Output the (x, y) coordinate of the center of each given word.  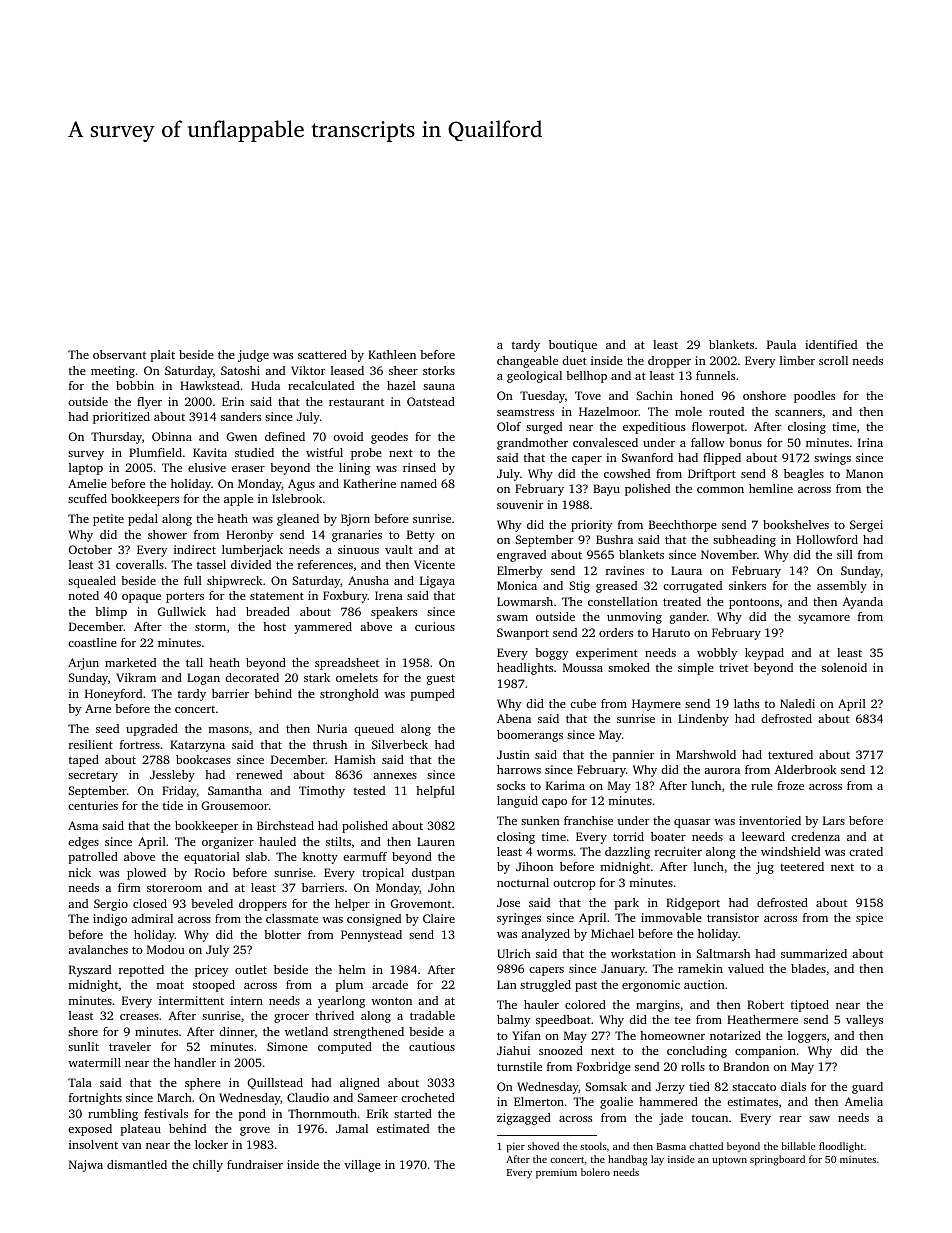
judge (253, 356)
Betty (421, 536)
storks (439, 370)
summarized (814, 953)
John (441, 887)
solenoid (844, 667)
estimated (403, 1128)
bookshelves (796, 524)
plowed (146, 874)
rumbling (113, 1115)
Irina (870, 442)
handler (195, 1062)
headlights (525, 669)
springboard (777, 1160)
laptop (86, 469)
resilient (91, 744)
